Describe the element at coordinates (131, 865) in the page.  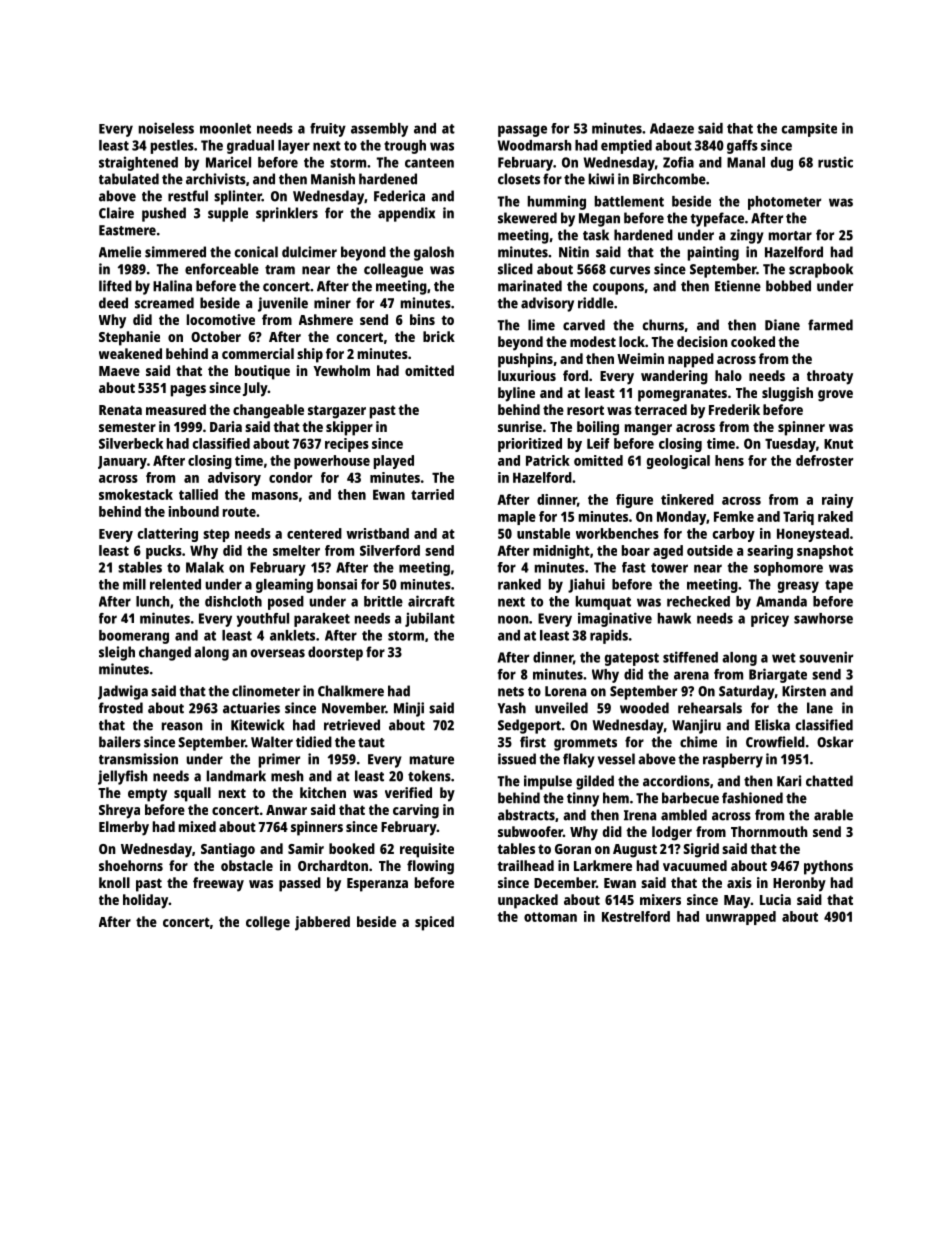
I see `shoehorns` at that location.
